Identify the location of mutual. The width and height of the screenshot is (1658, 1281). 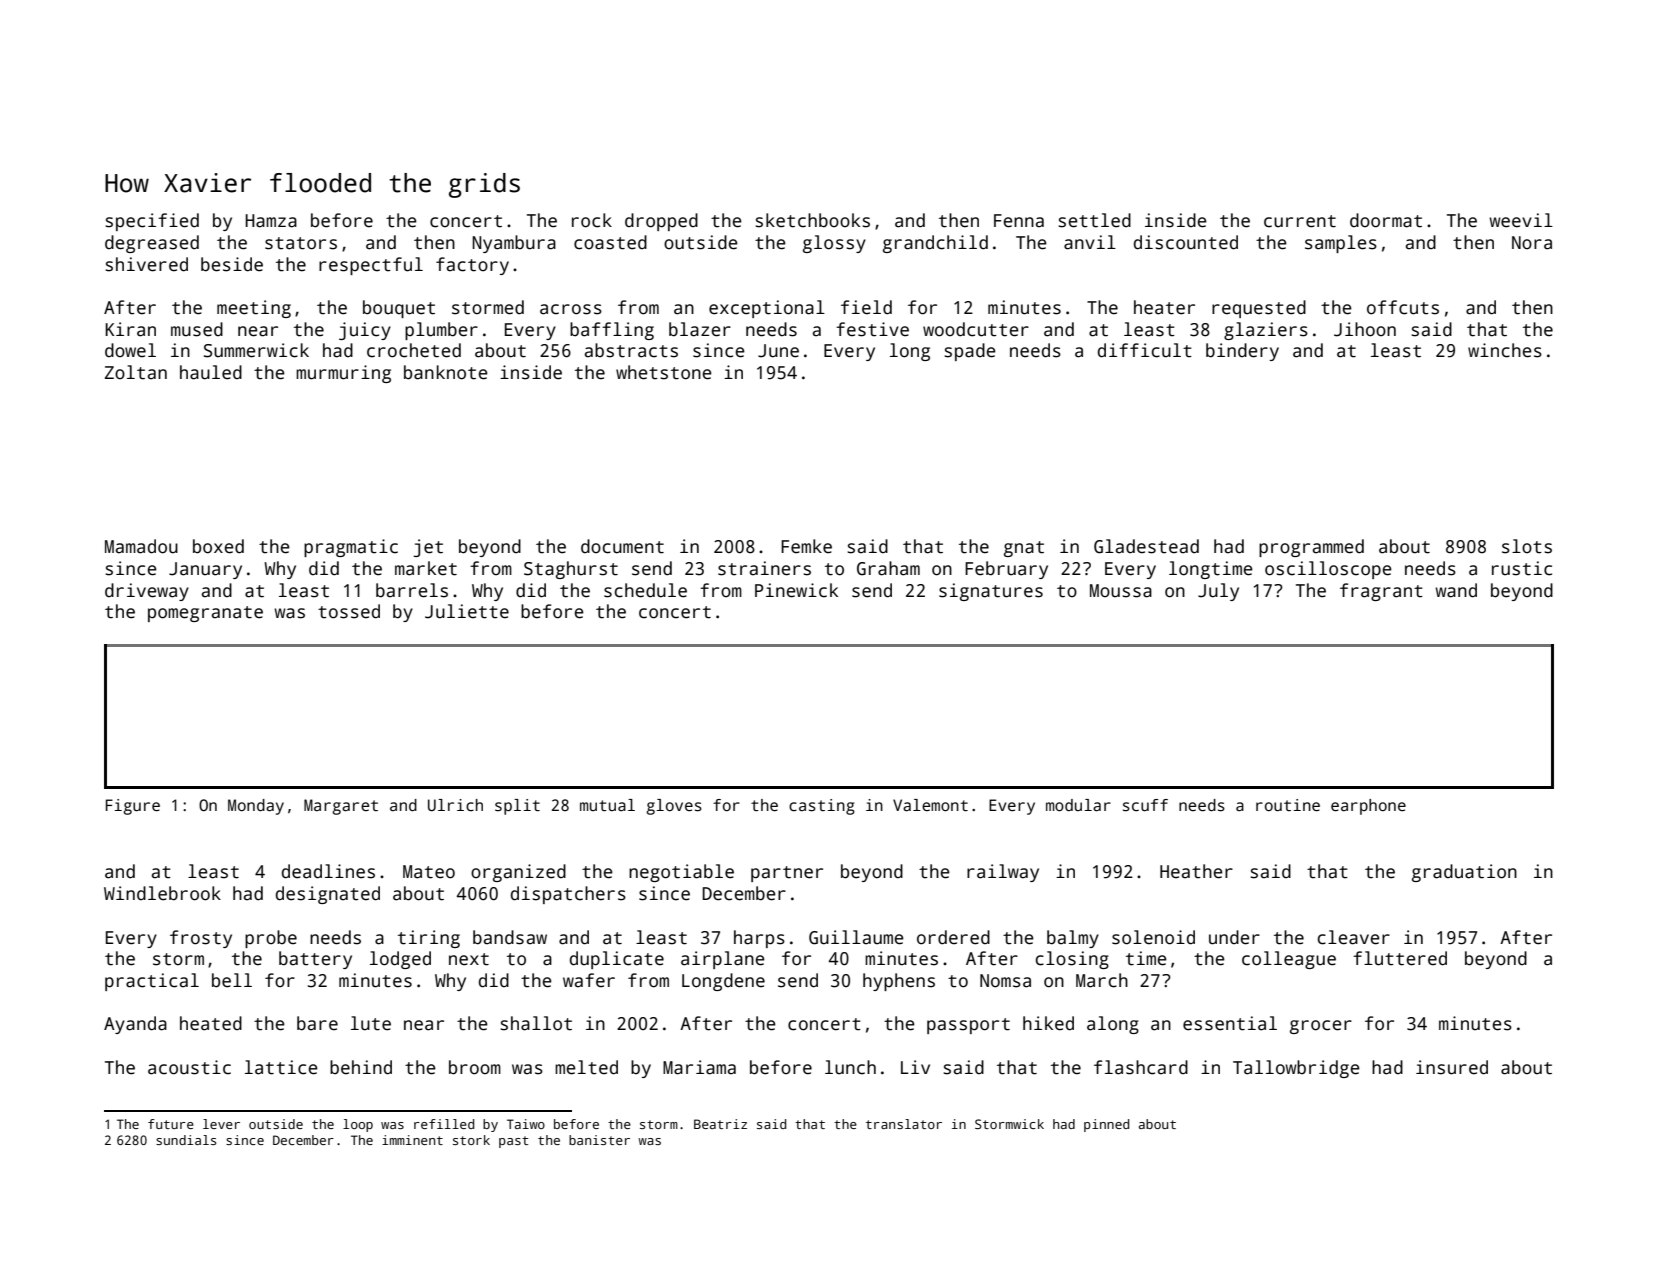
(607, 805).
